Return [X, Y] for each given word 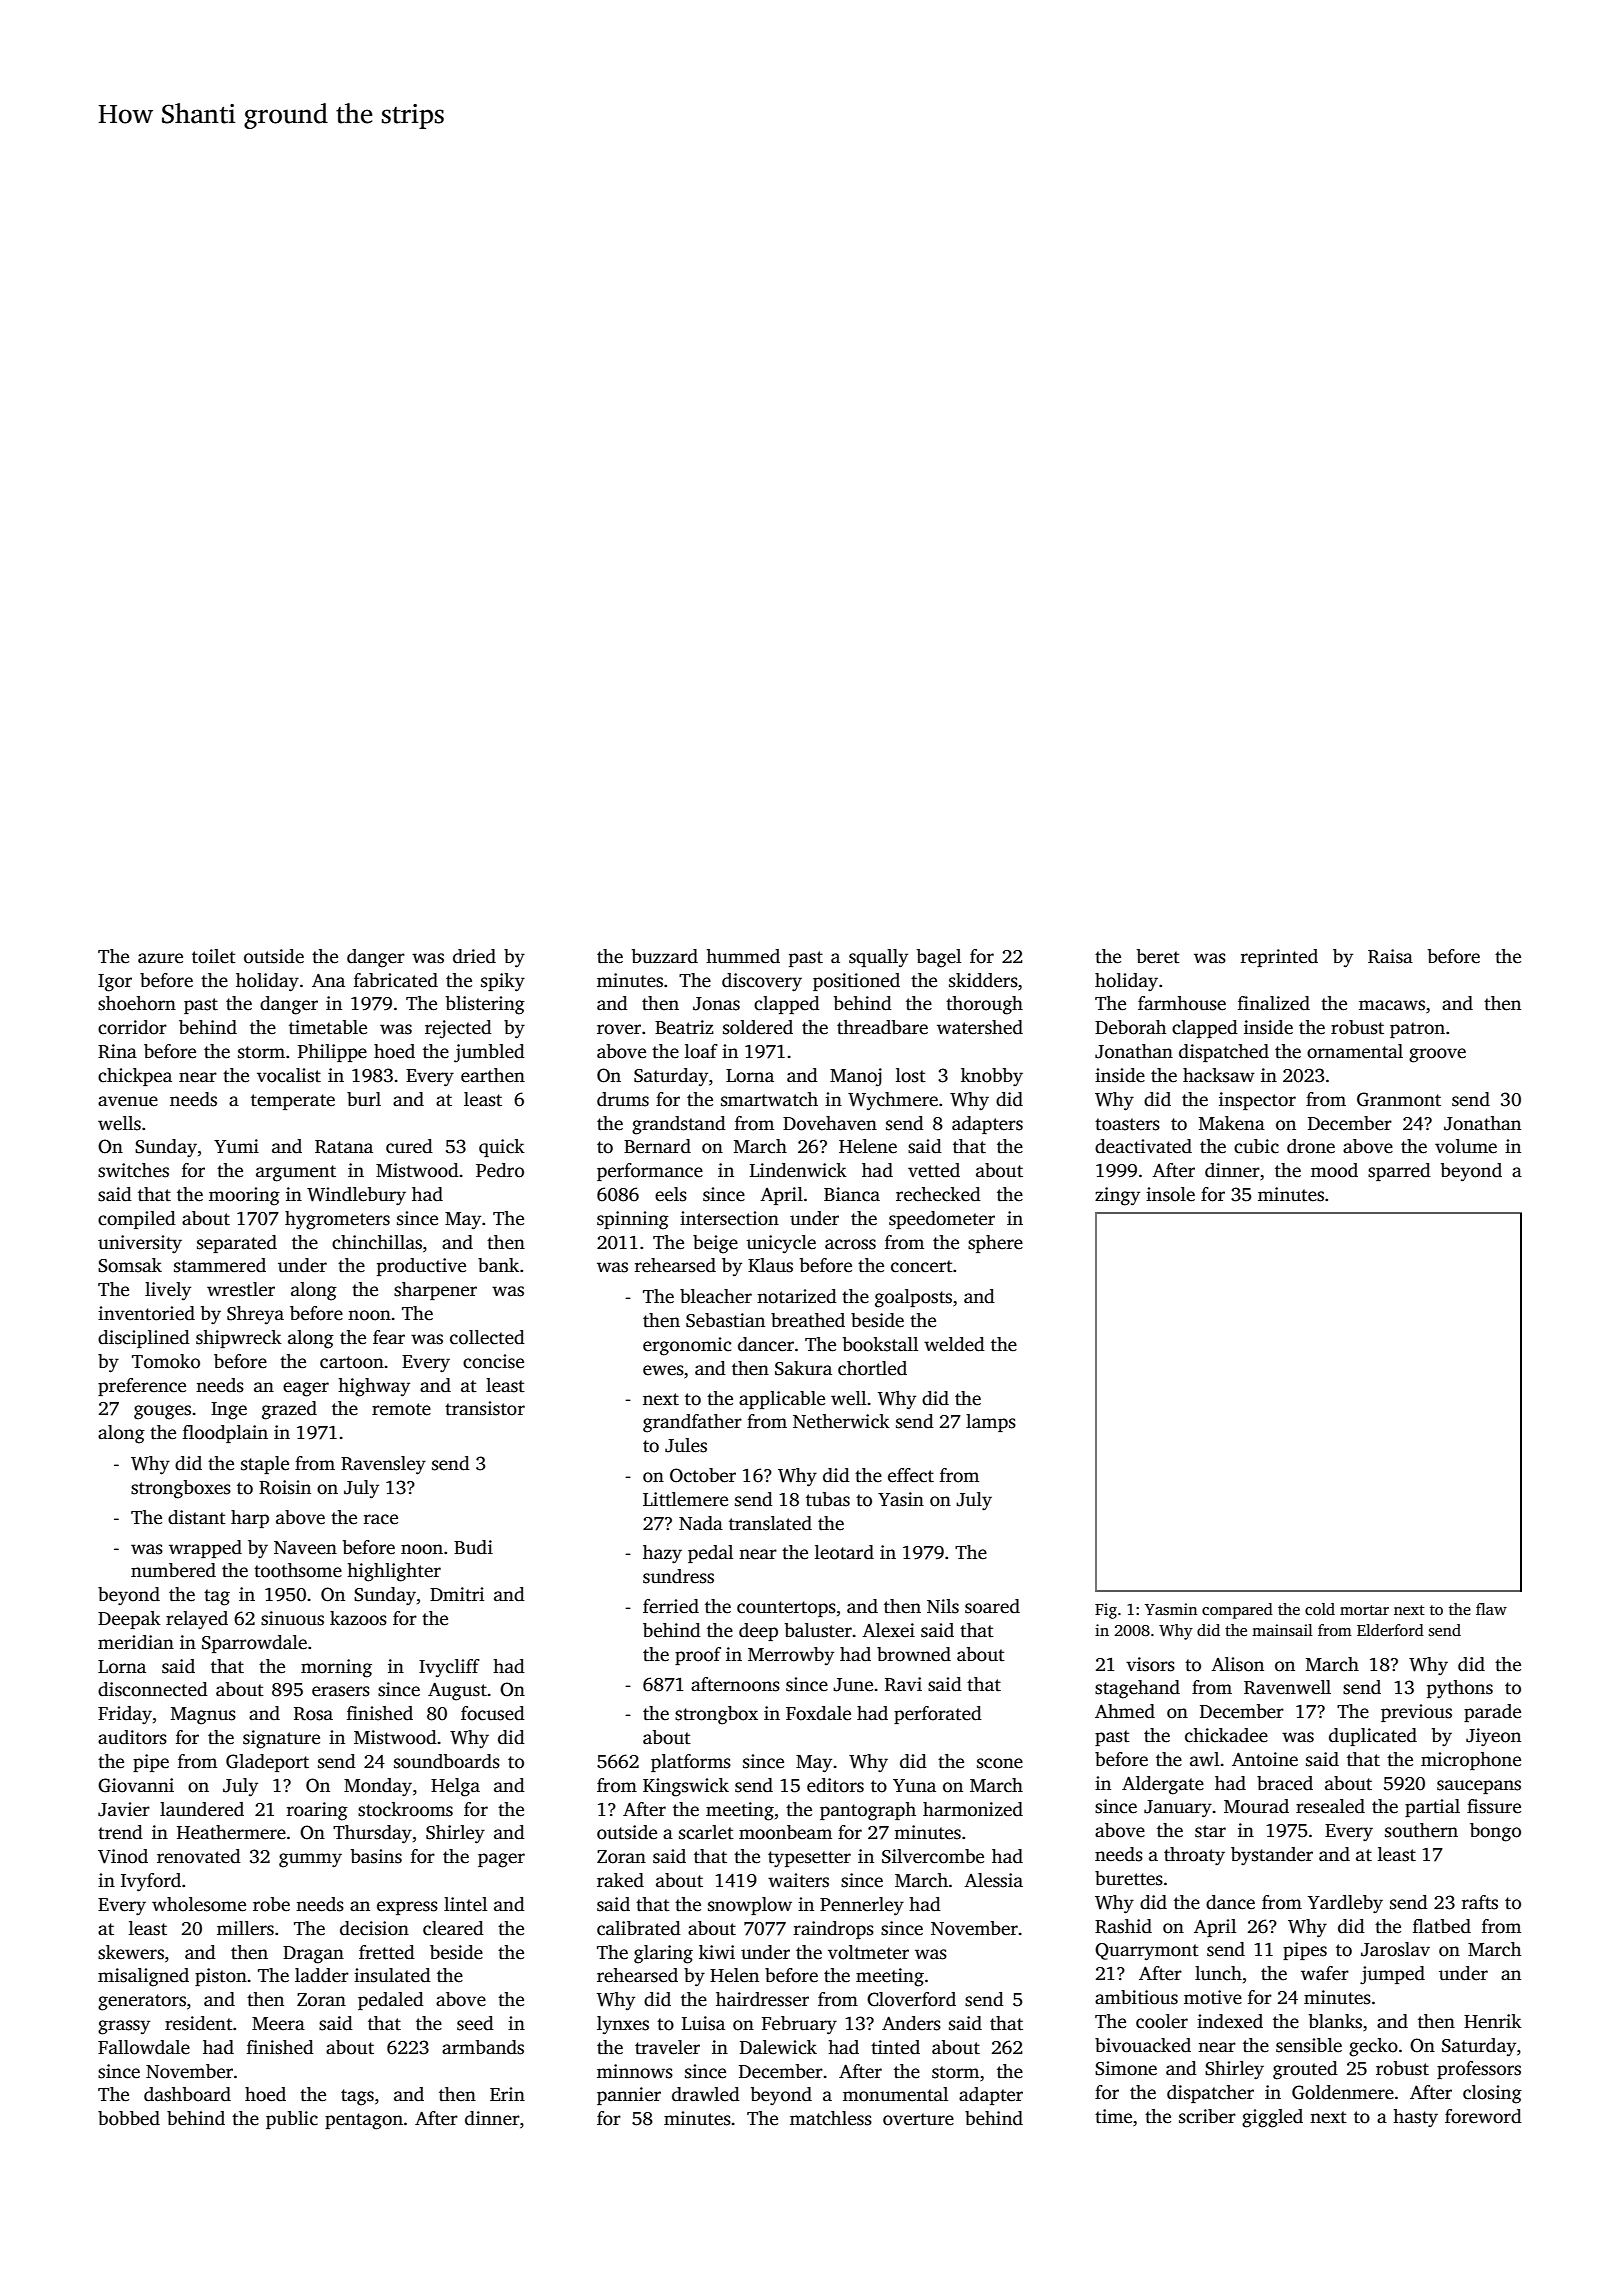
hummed [743, 956]
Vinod [123, 1856]
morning [336, 1668]
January [1178, 1809]
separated [237, 1244]
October [703, 1475]
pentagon [364, 2121]
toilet [214, 956]
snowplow [750, 1906]
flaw [1491, 1609]
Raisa [1390, 956]
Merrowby [791, 1656]
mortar [1364, 1610]
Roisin [285, 1487]
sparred [1399, 1172]
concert [922, 1266]
